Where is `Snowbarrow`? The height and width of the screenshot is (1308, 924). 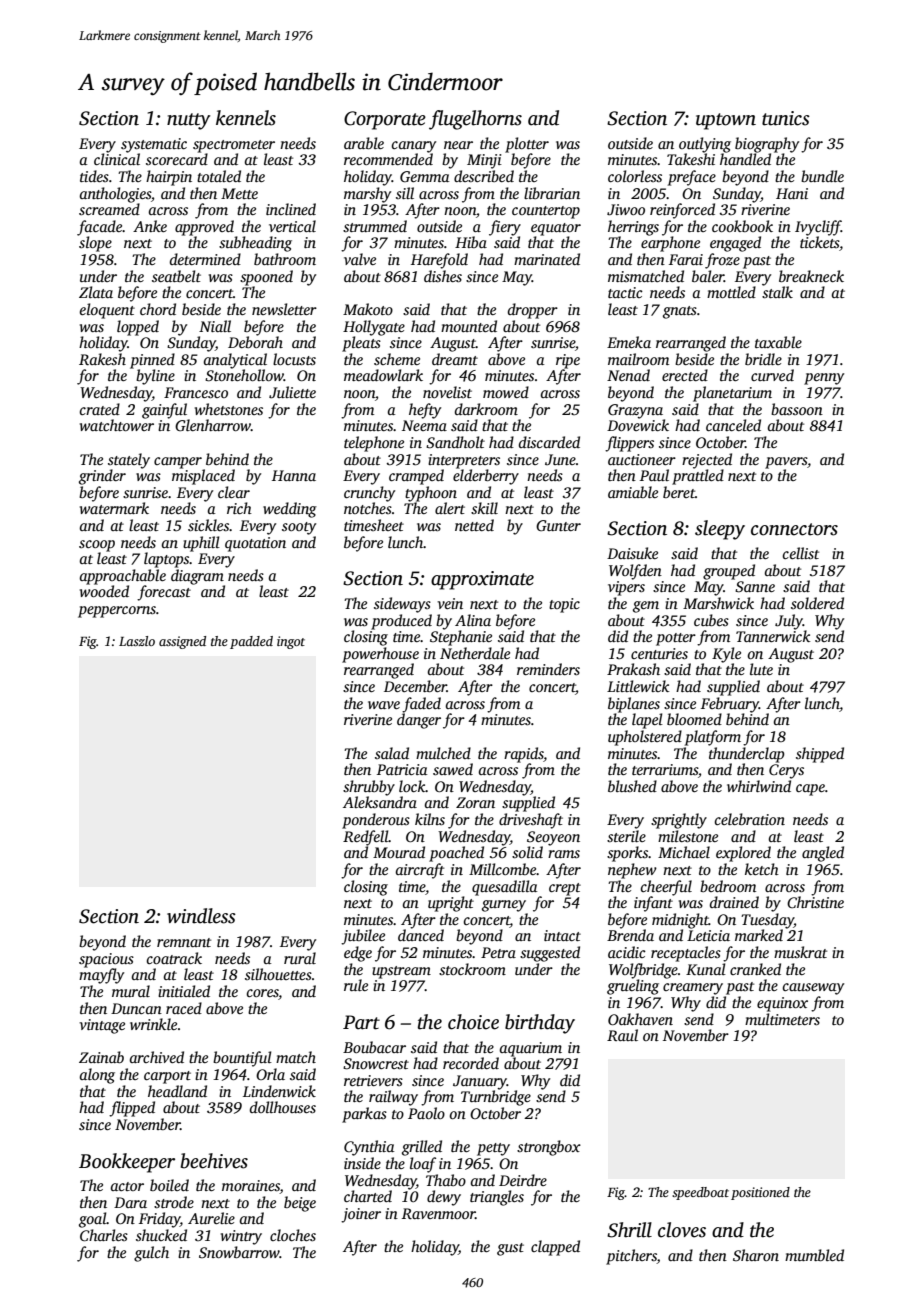
Snowbarrow is located at coordinates (239, 1252).
